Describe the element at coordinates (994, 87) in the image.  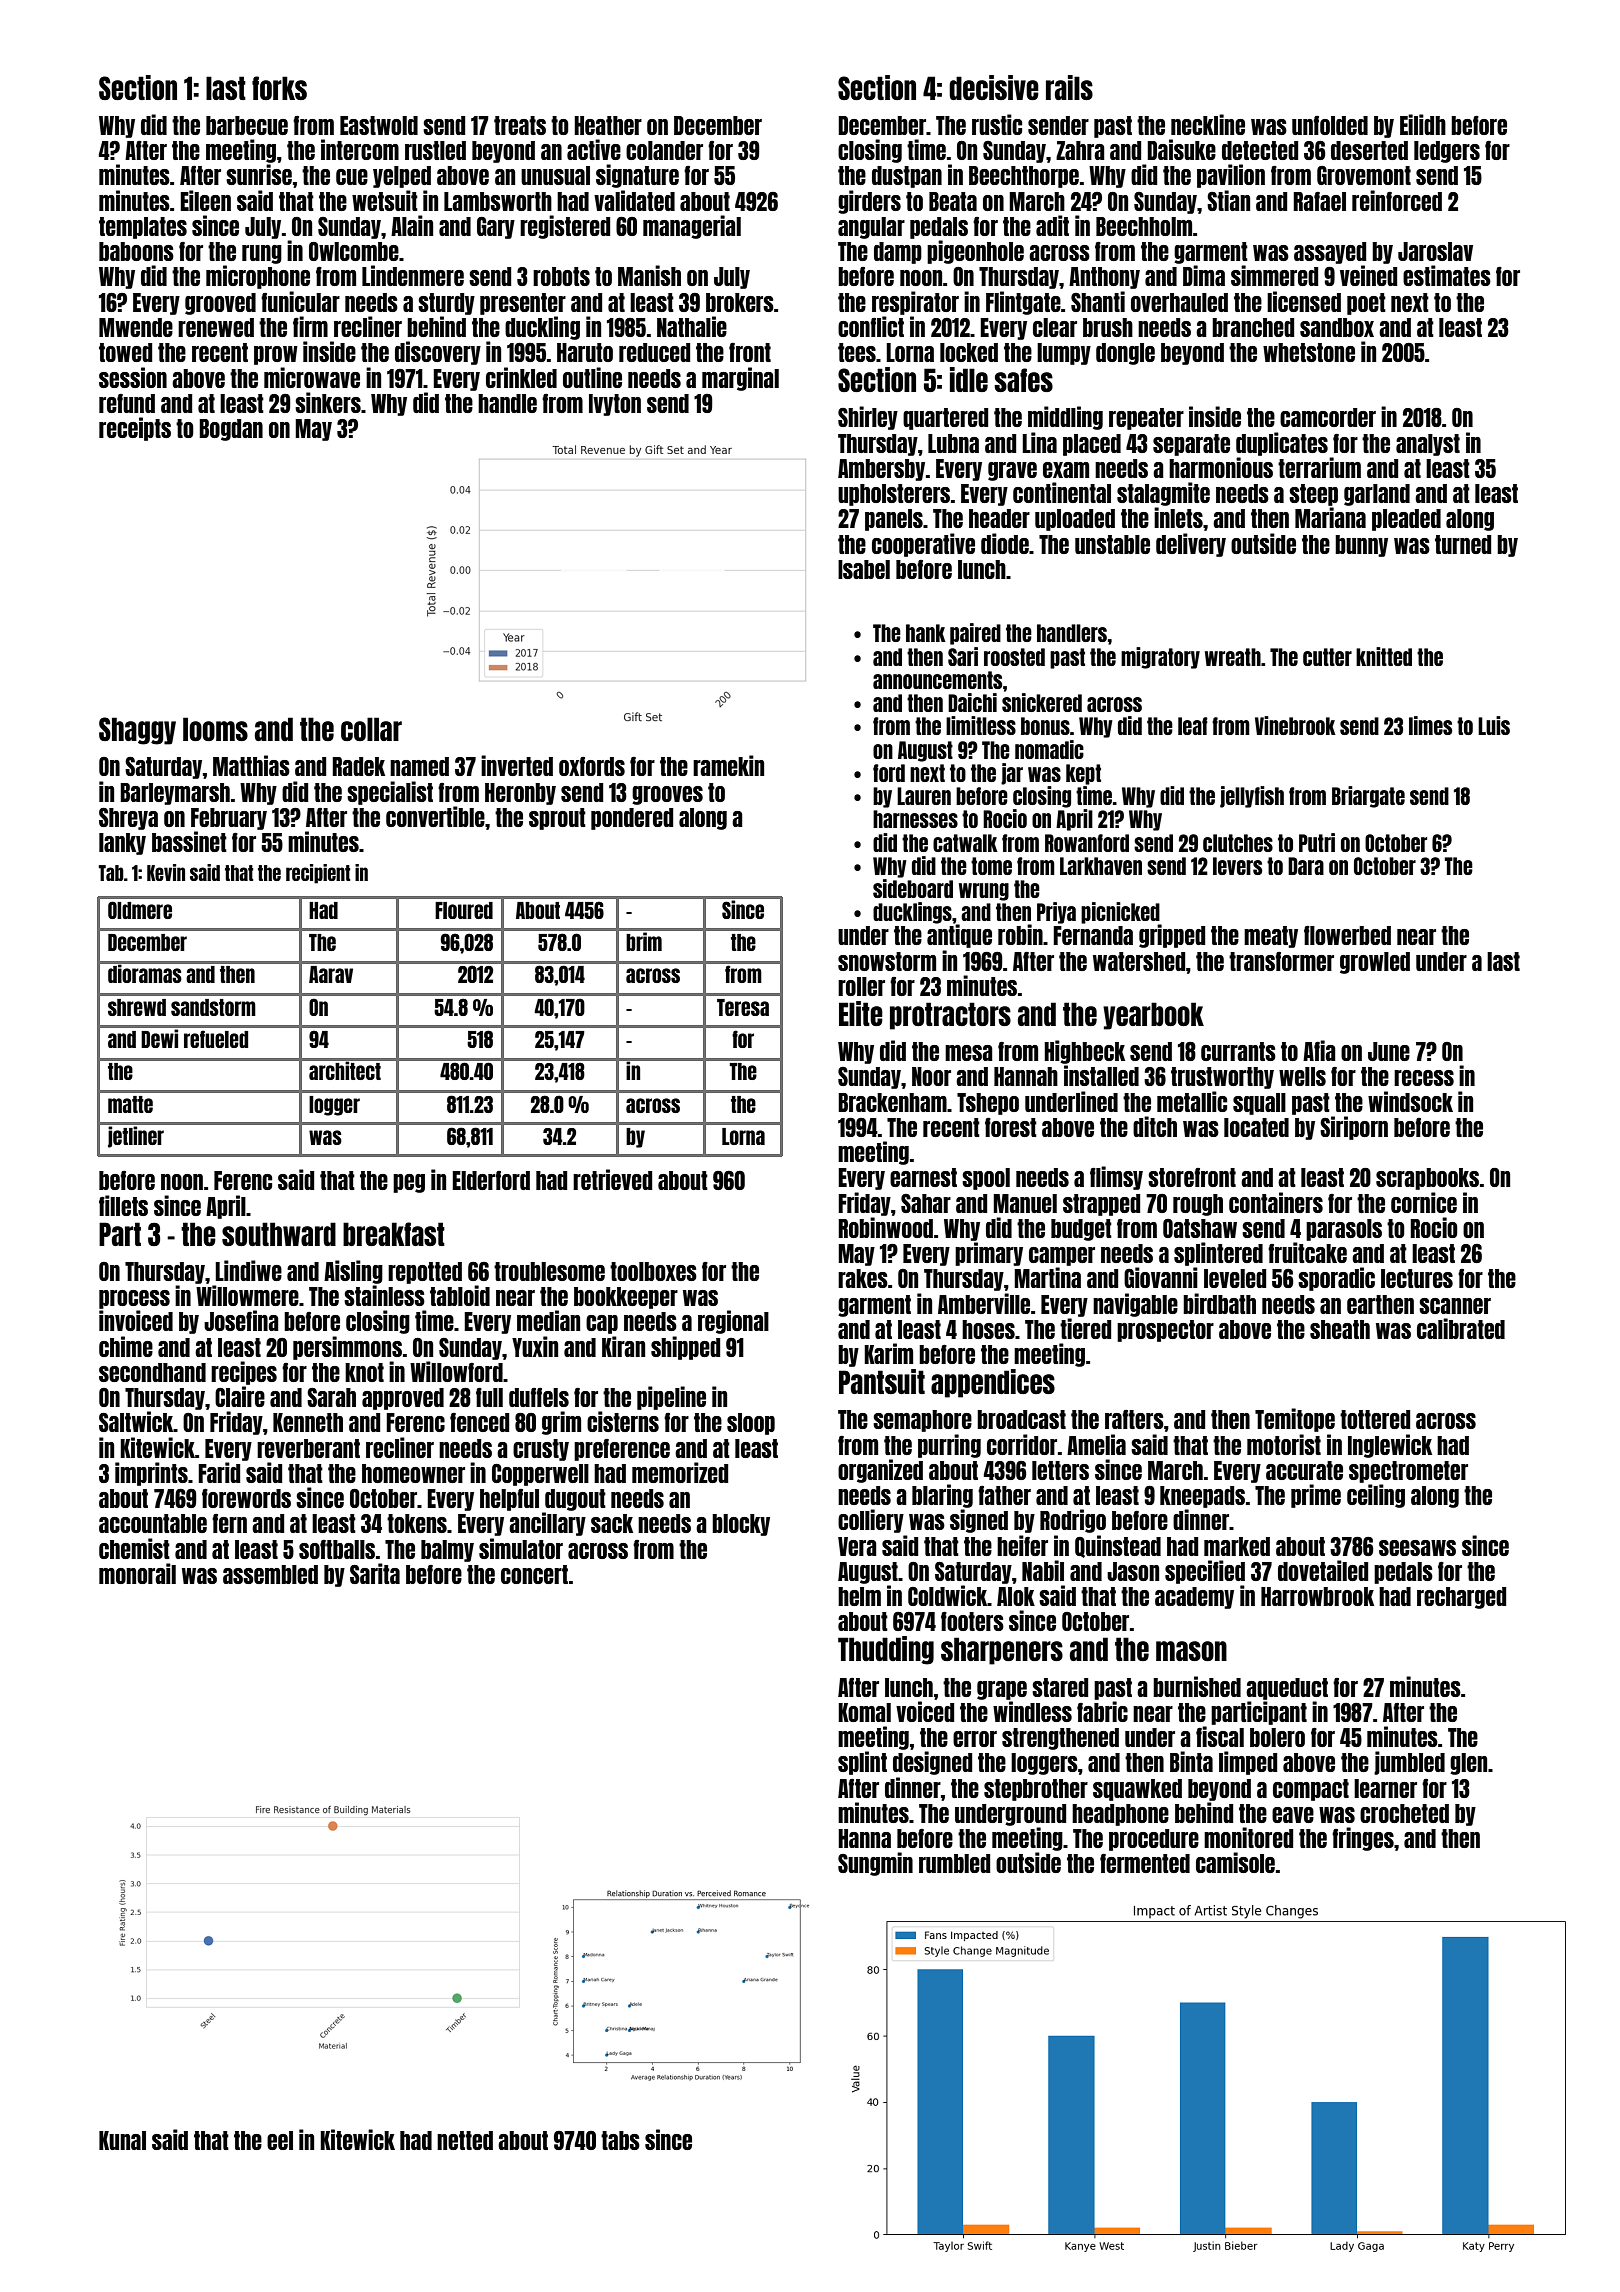
I see `decisive` at that location.
